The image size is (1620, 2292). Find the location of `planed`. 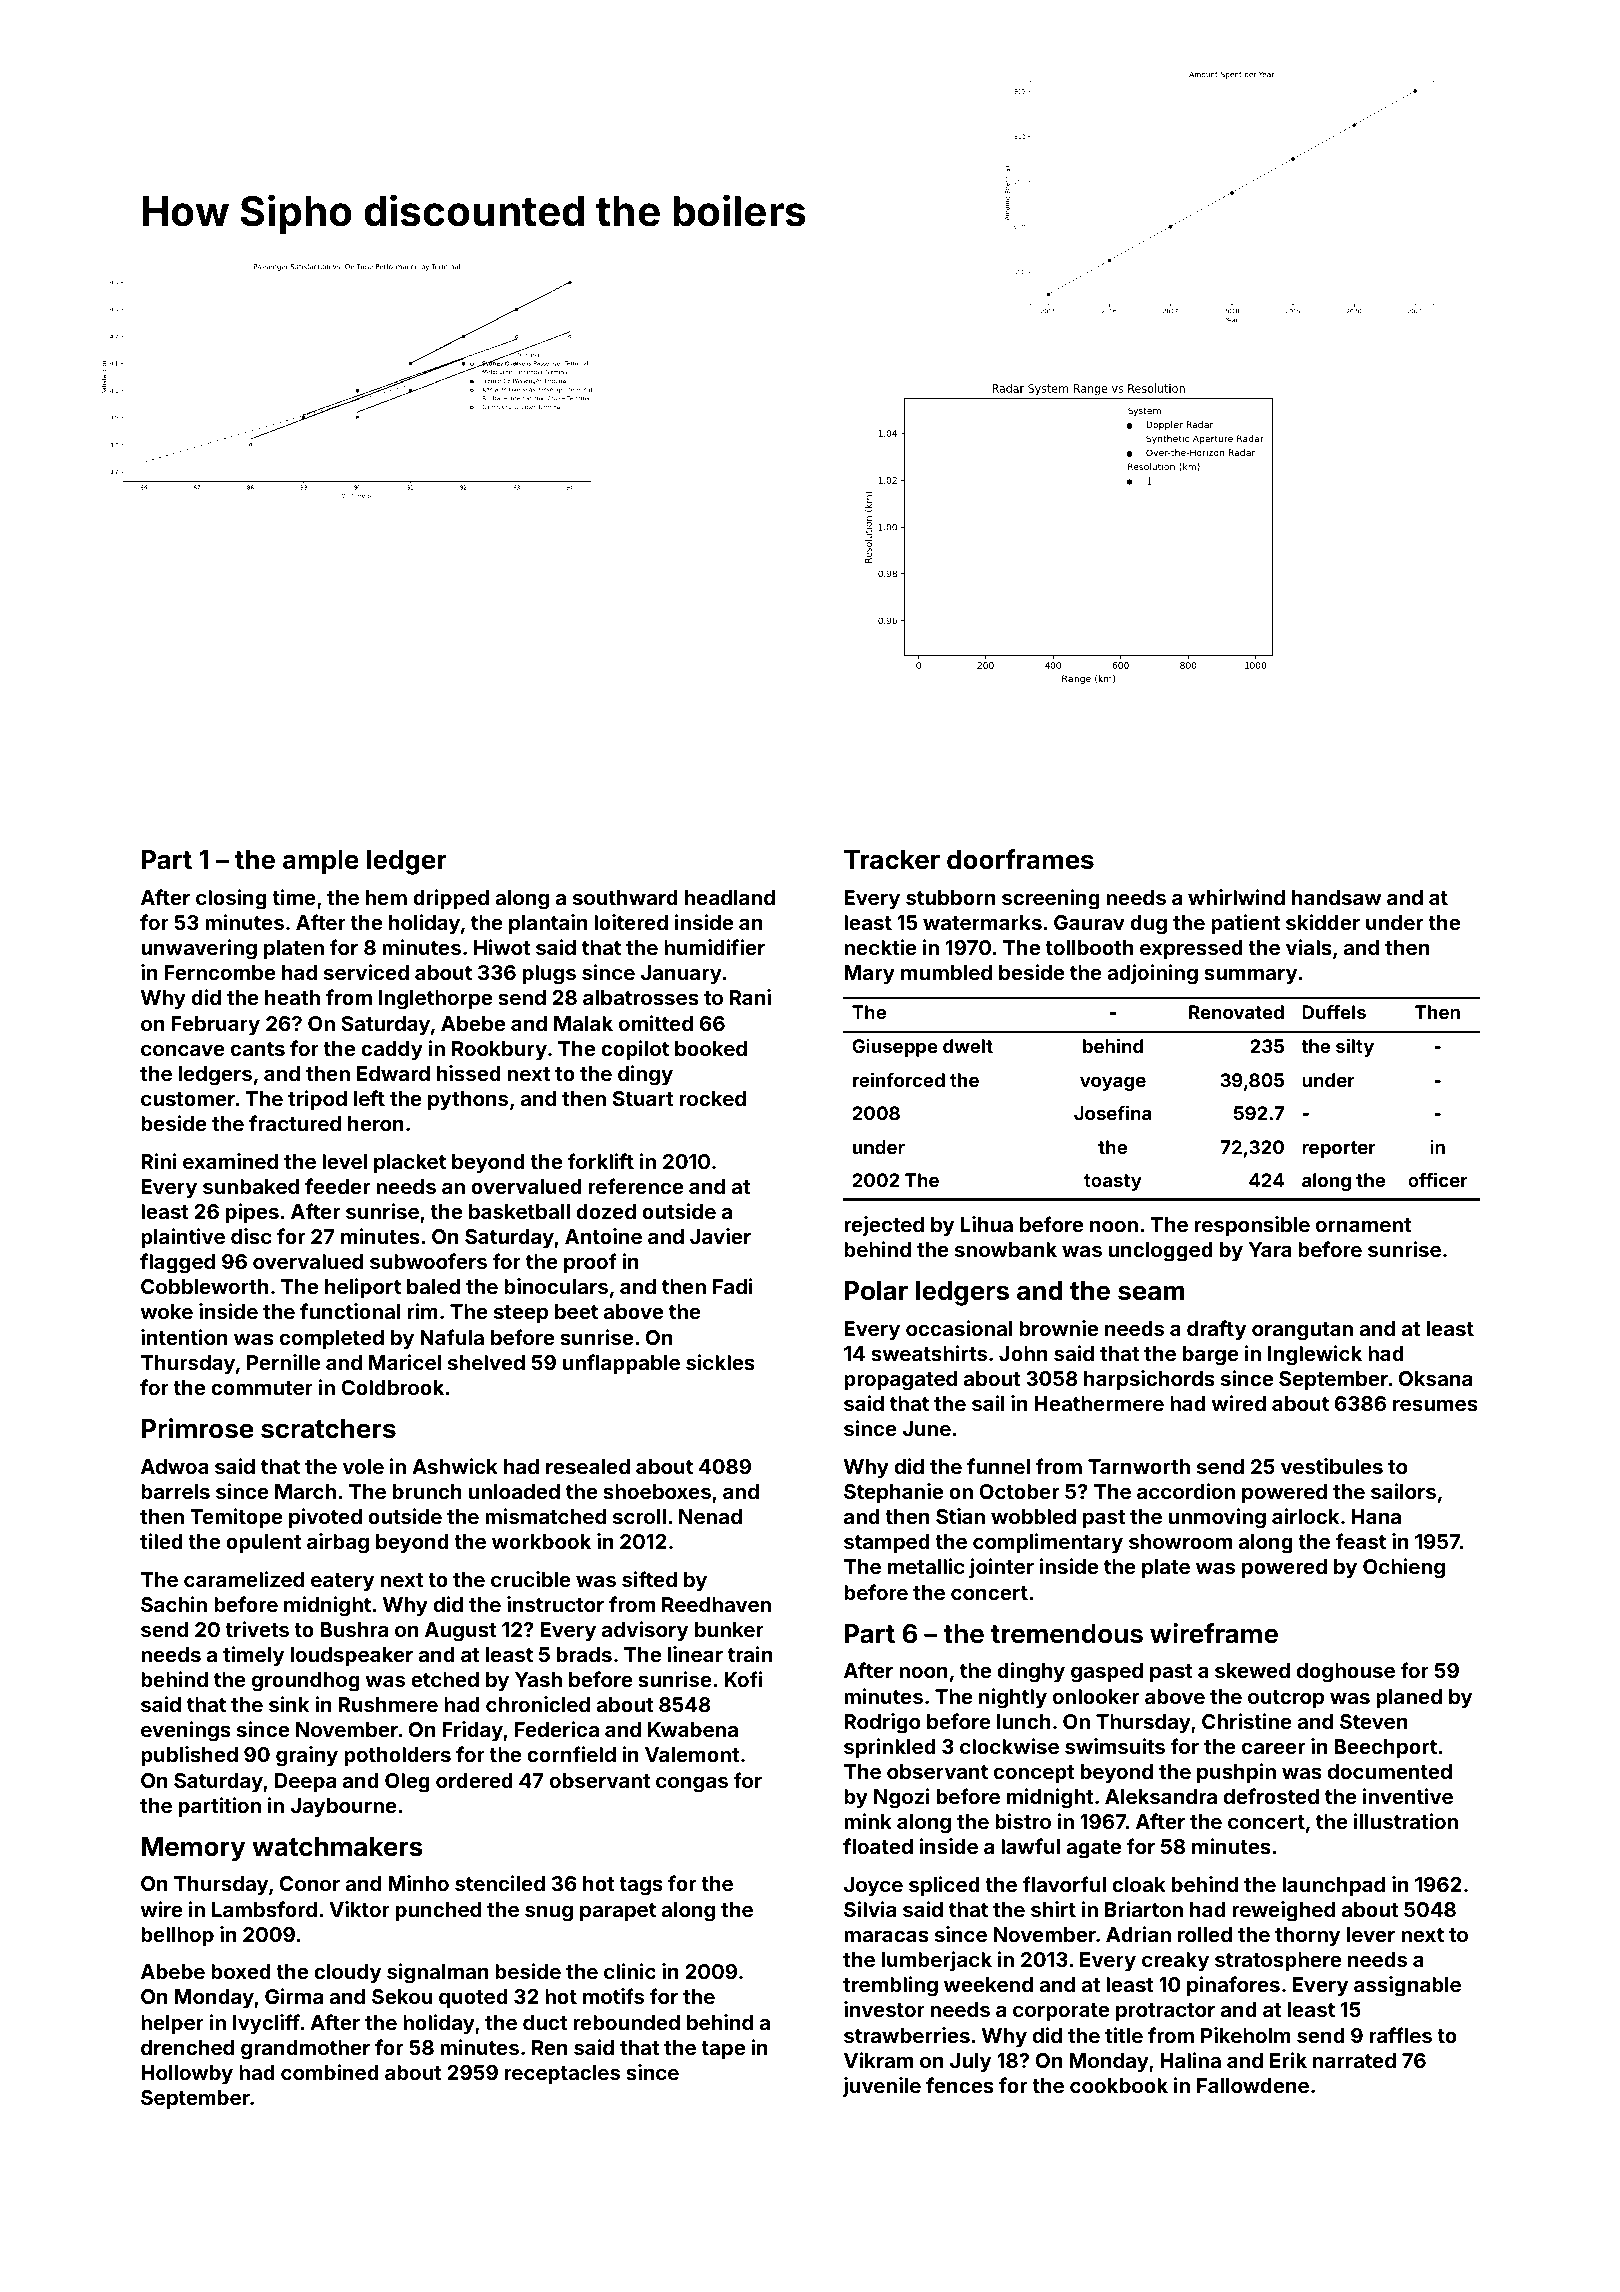

planed is located at coordinates (1409, 1698).
